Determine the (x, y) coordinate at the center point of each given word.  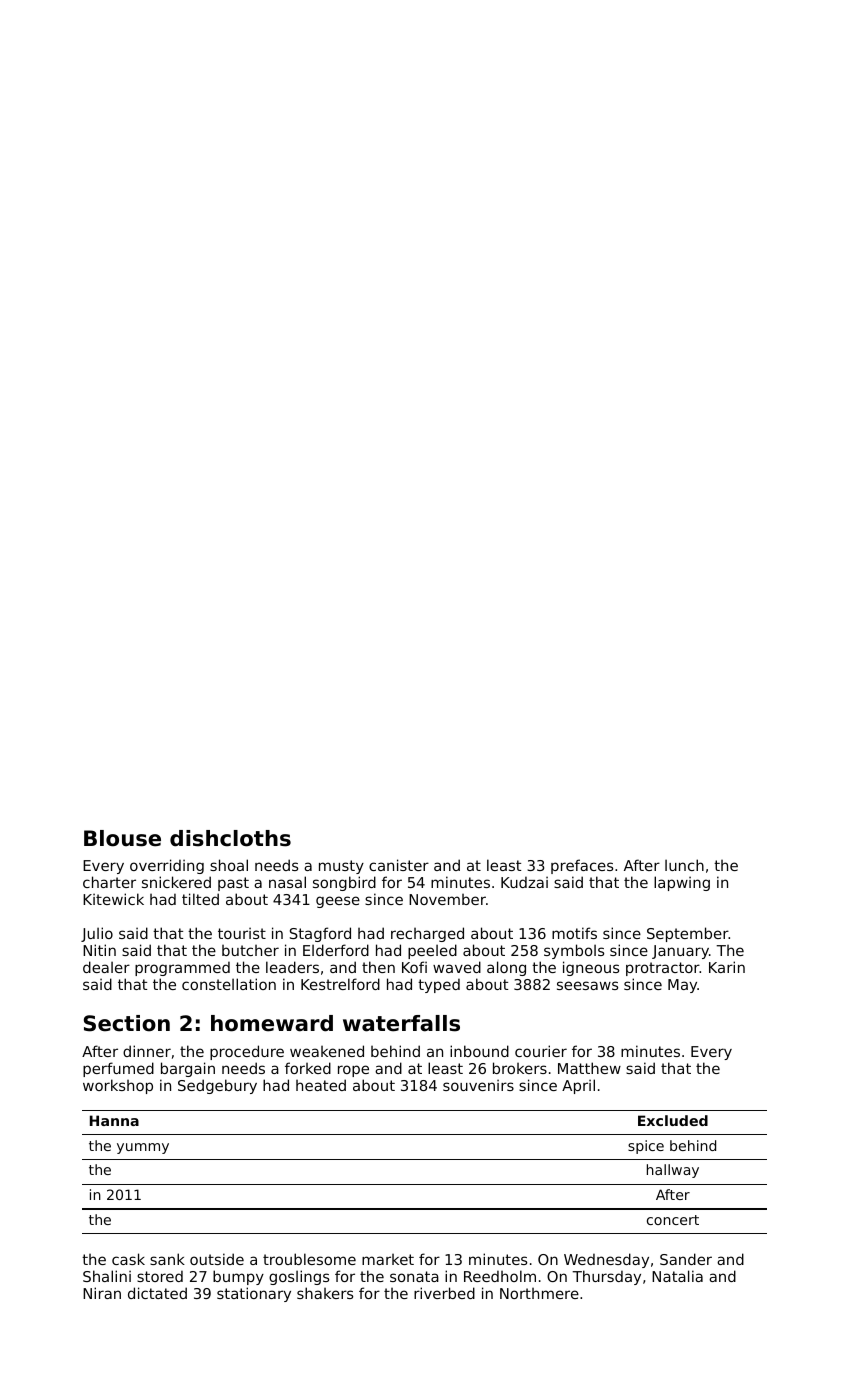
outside (217, 1259)
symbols (574, 951)
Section (127, 1023)
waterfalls (401, 1023)
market (388, 1259)
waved (457, 967)
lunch (684, 865)
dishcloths (230, 838)
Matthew (589, 1068)
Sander (686, 1259)
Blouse (122, 838)
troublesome (309, 1259)
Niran (102, 1293)
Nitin (99, 950)
